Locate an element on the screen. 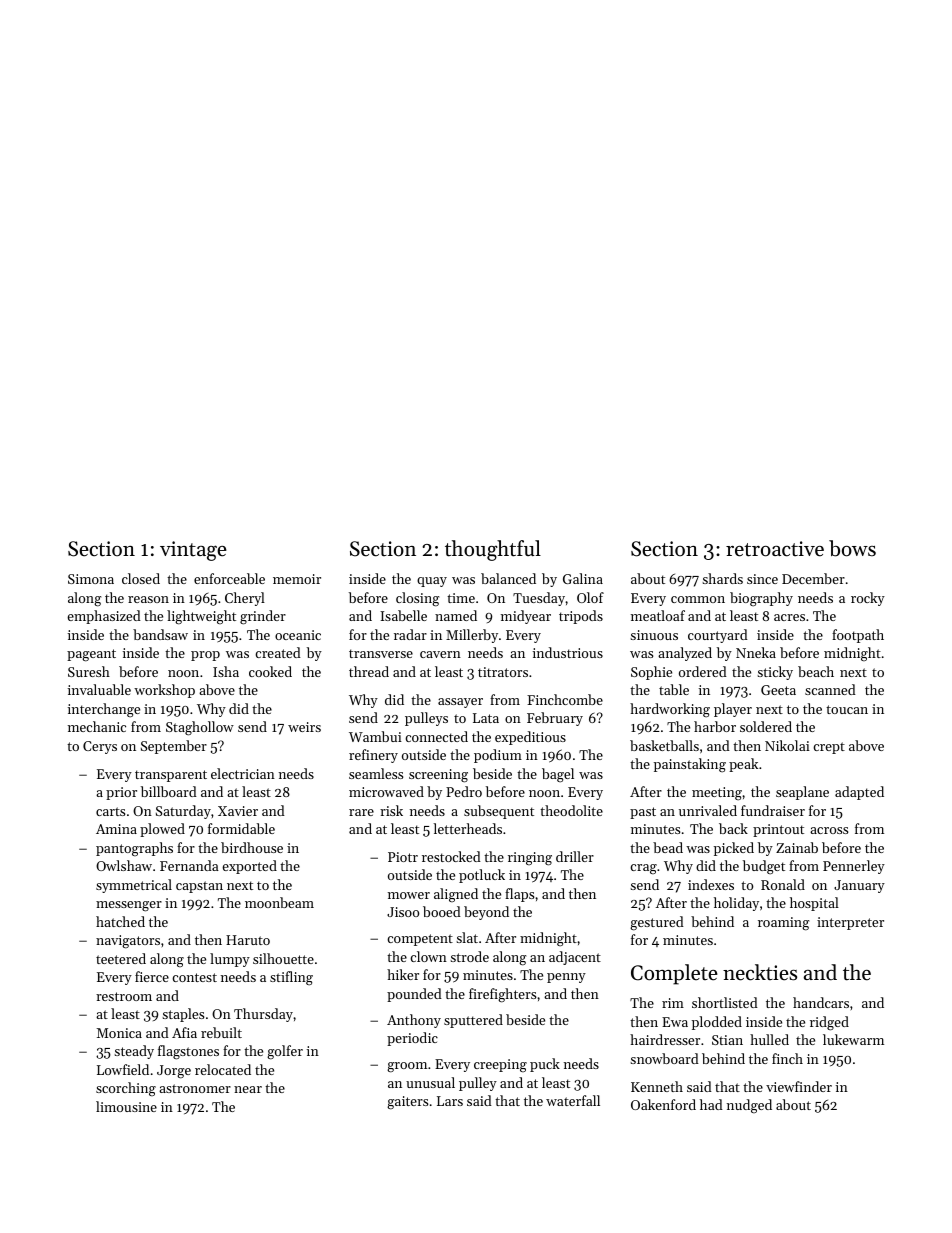 This screenshot has width=952, height=1233. thoughtful is located at coordinates (493, 550).
